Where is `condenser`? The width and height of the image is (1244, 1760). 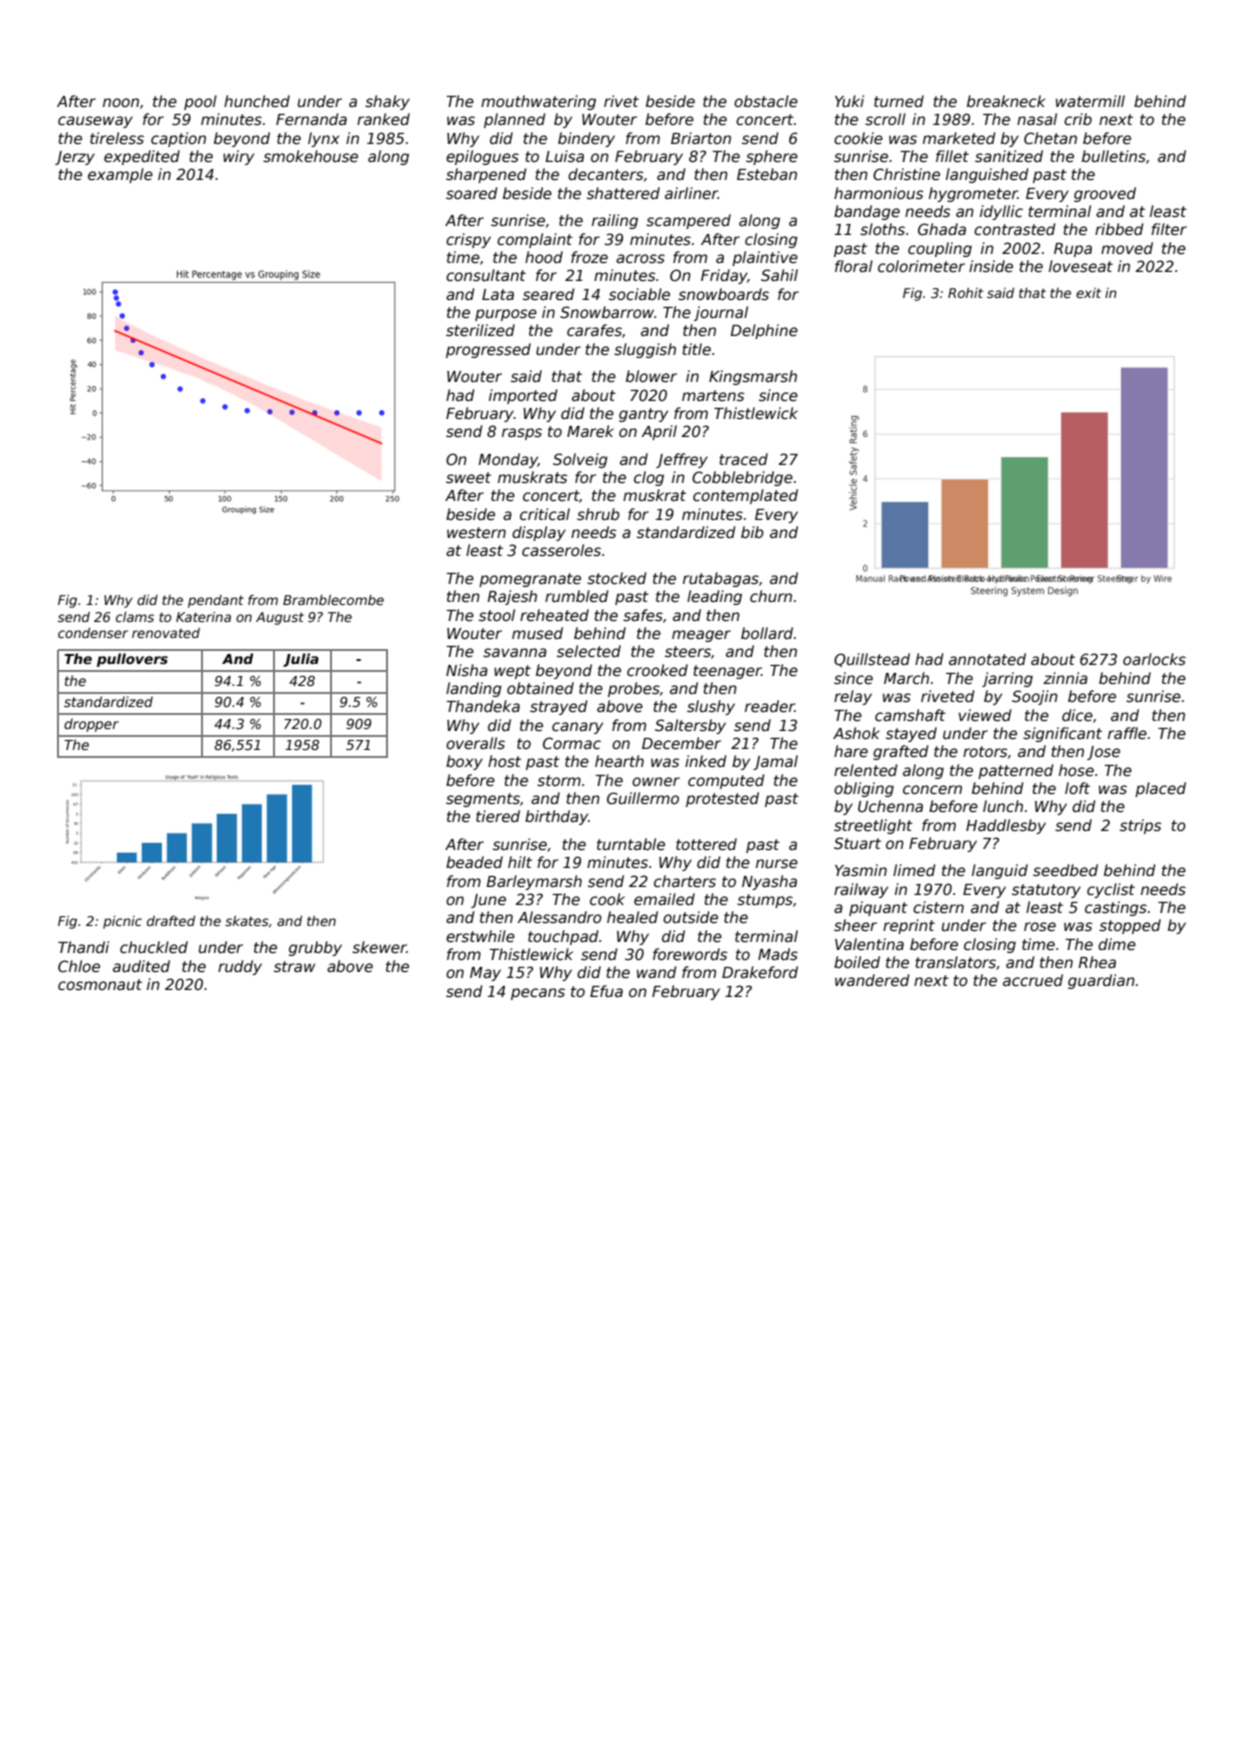
condenser is located at coordinates (93, 633).
